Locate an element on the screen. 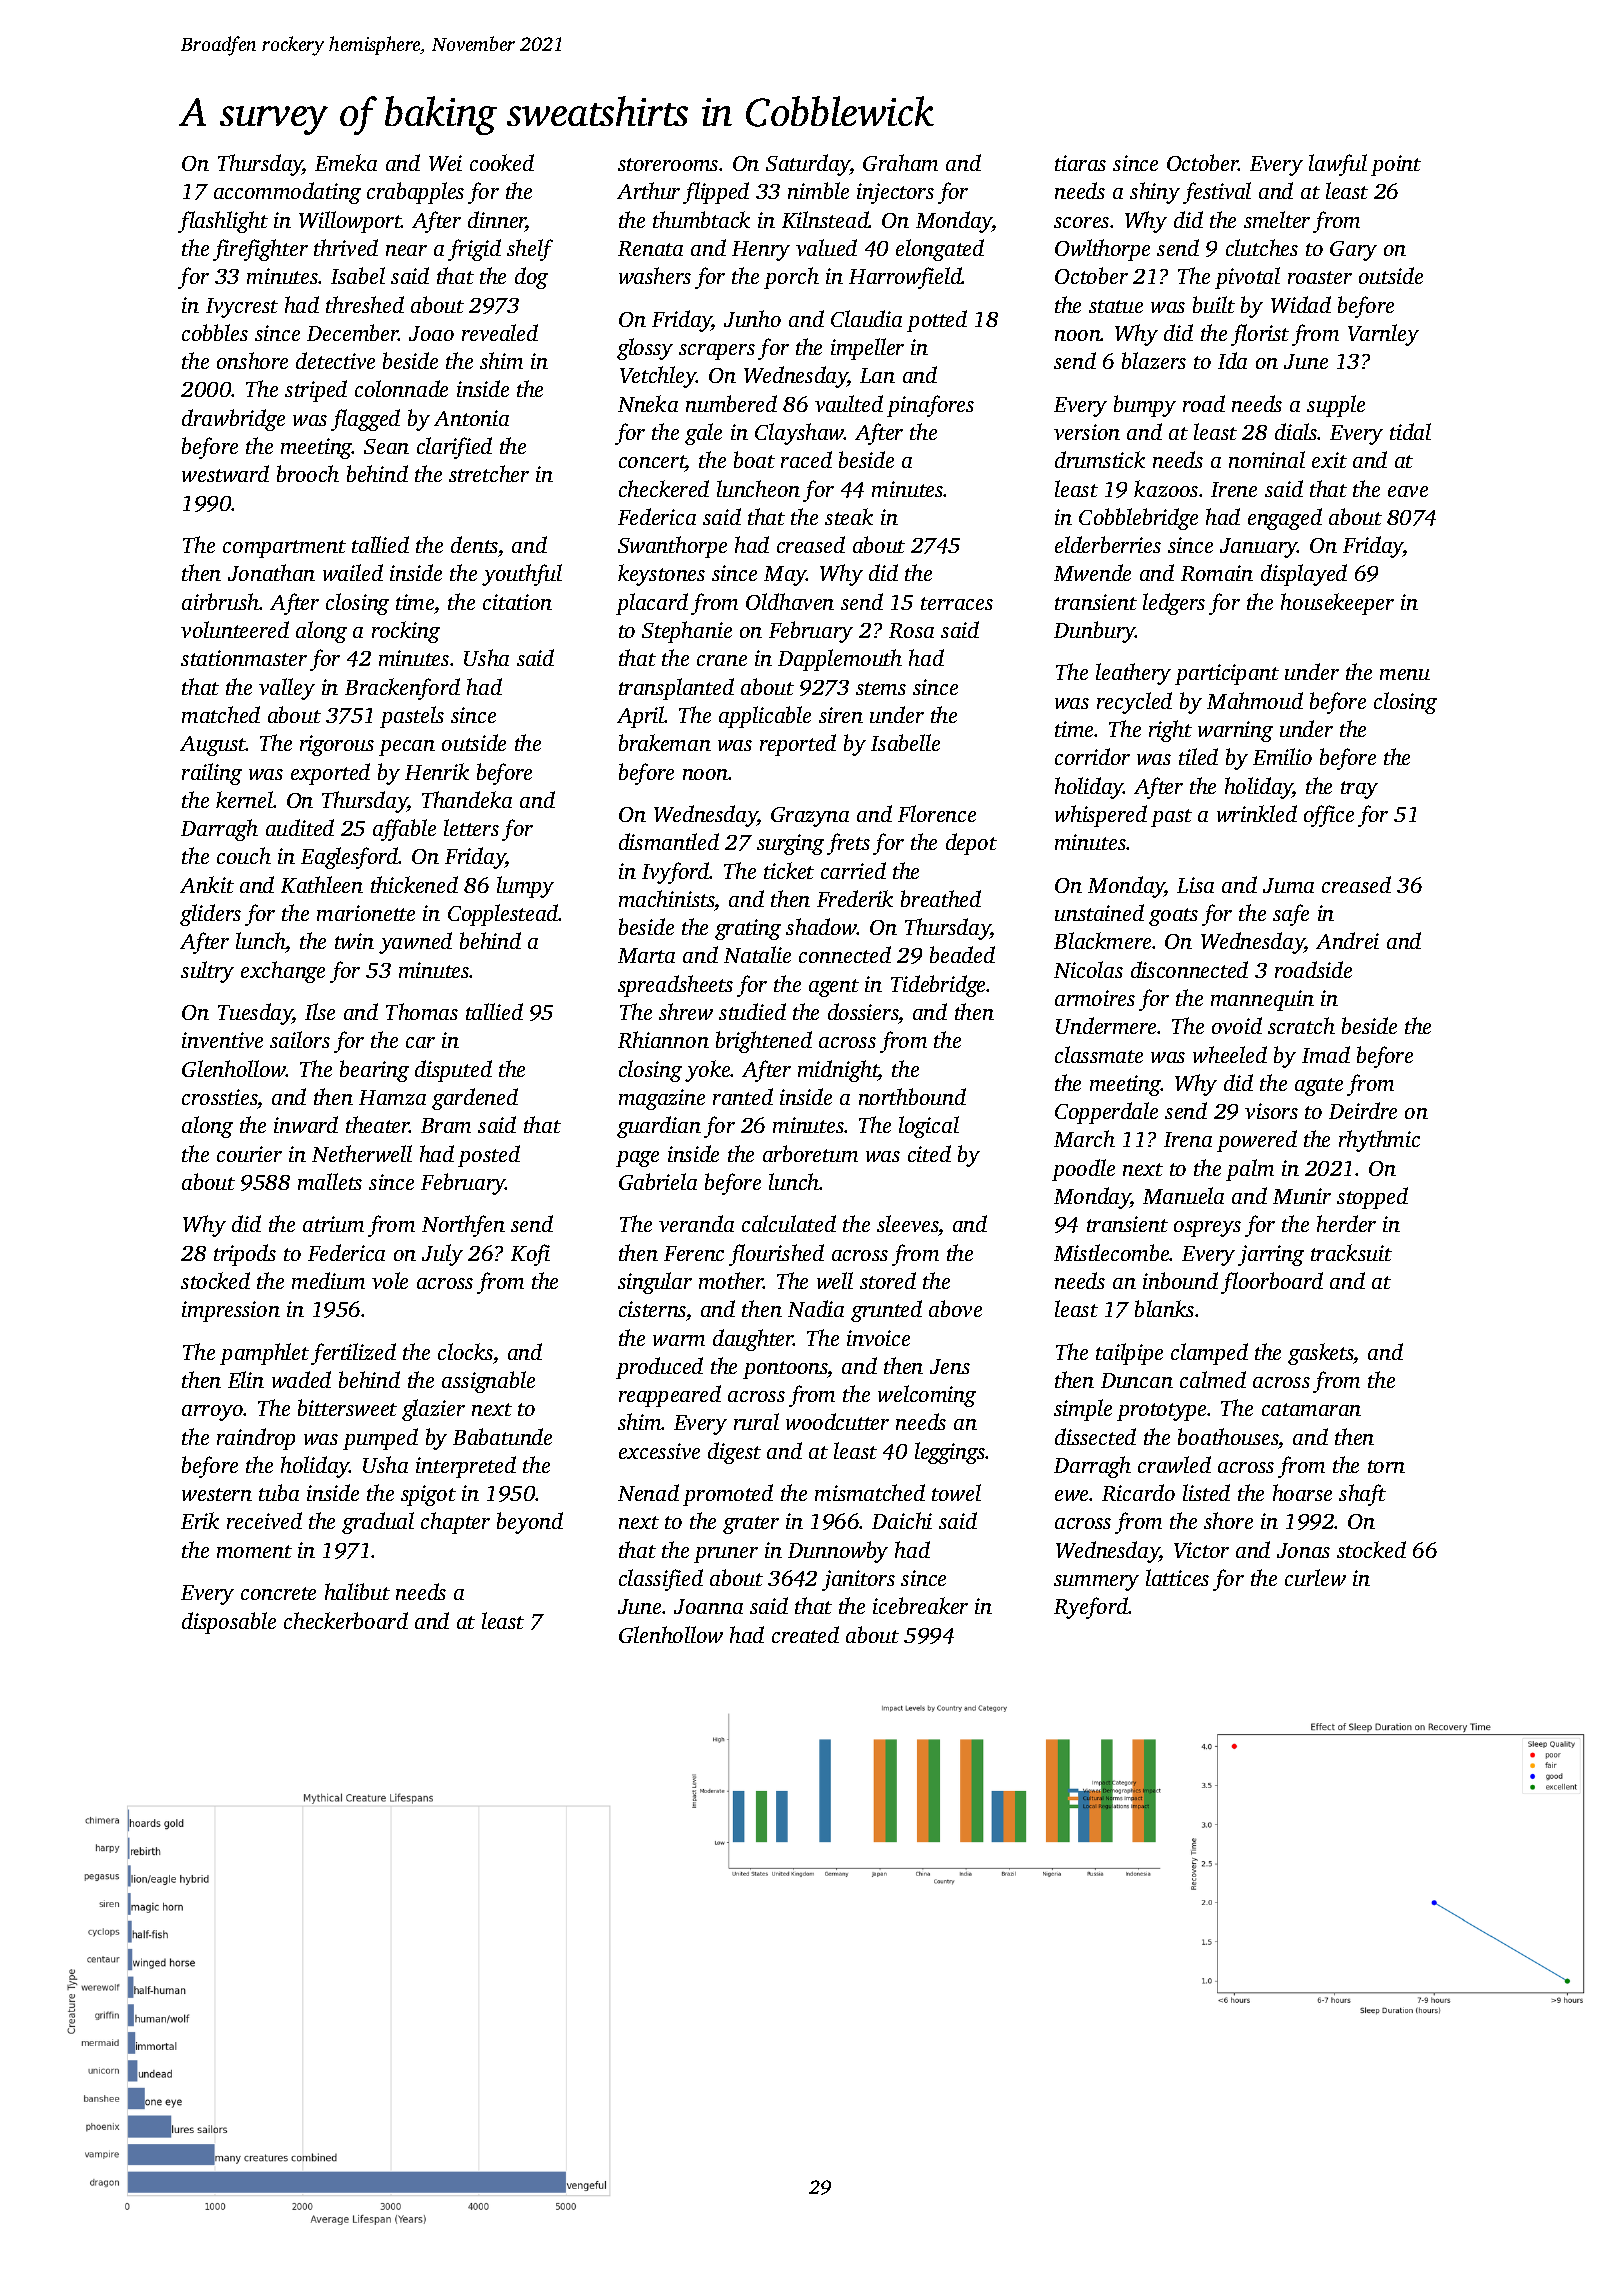  arboretum is located at coordinates (810, 1153).
